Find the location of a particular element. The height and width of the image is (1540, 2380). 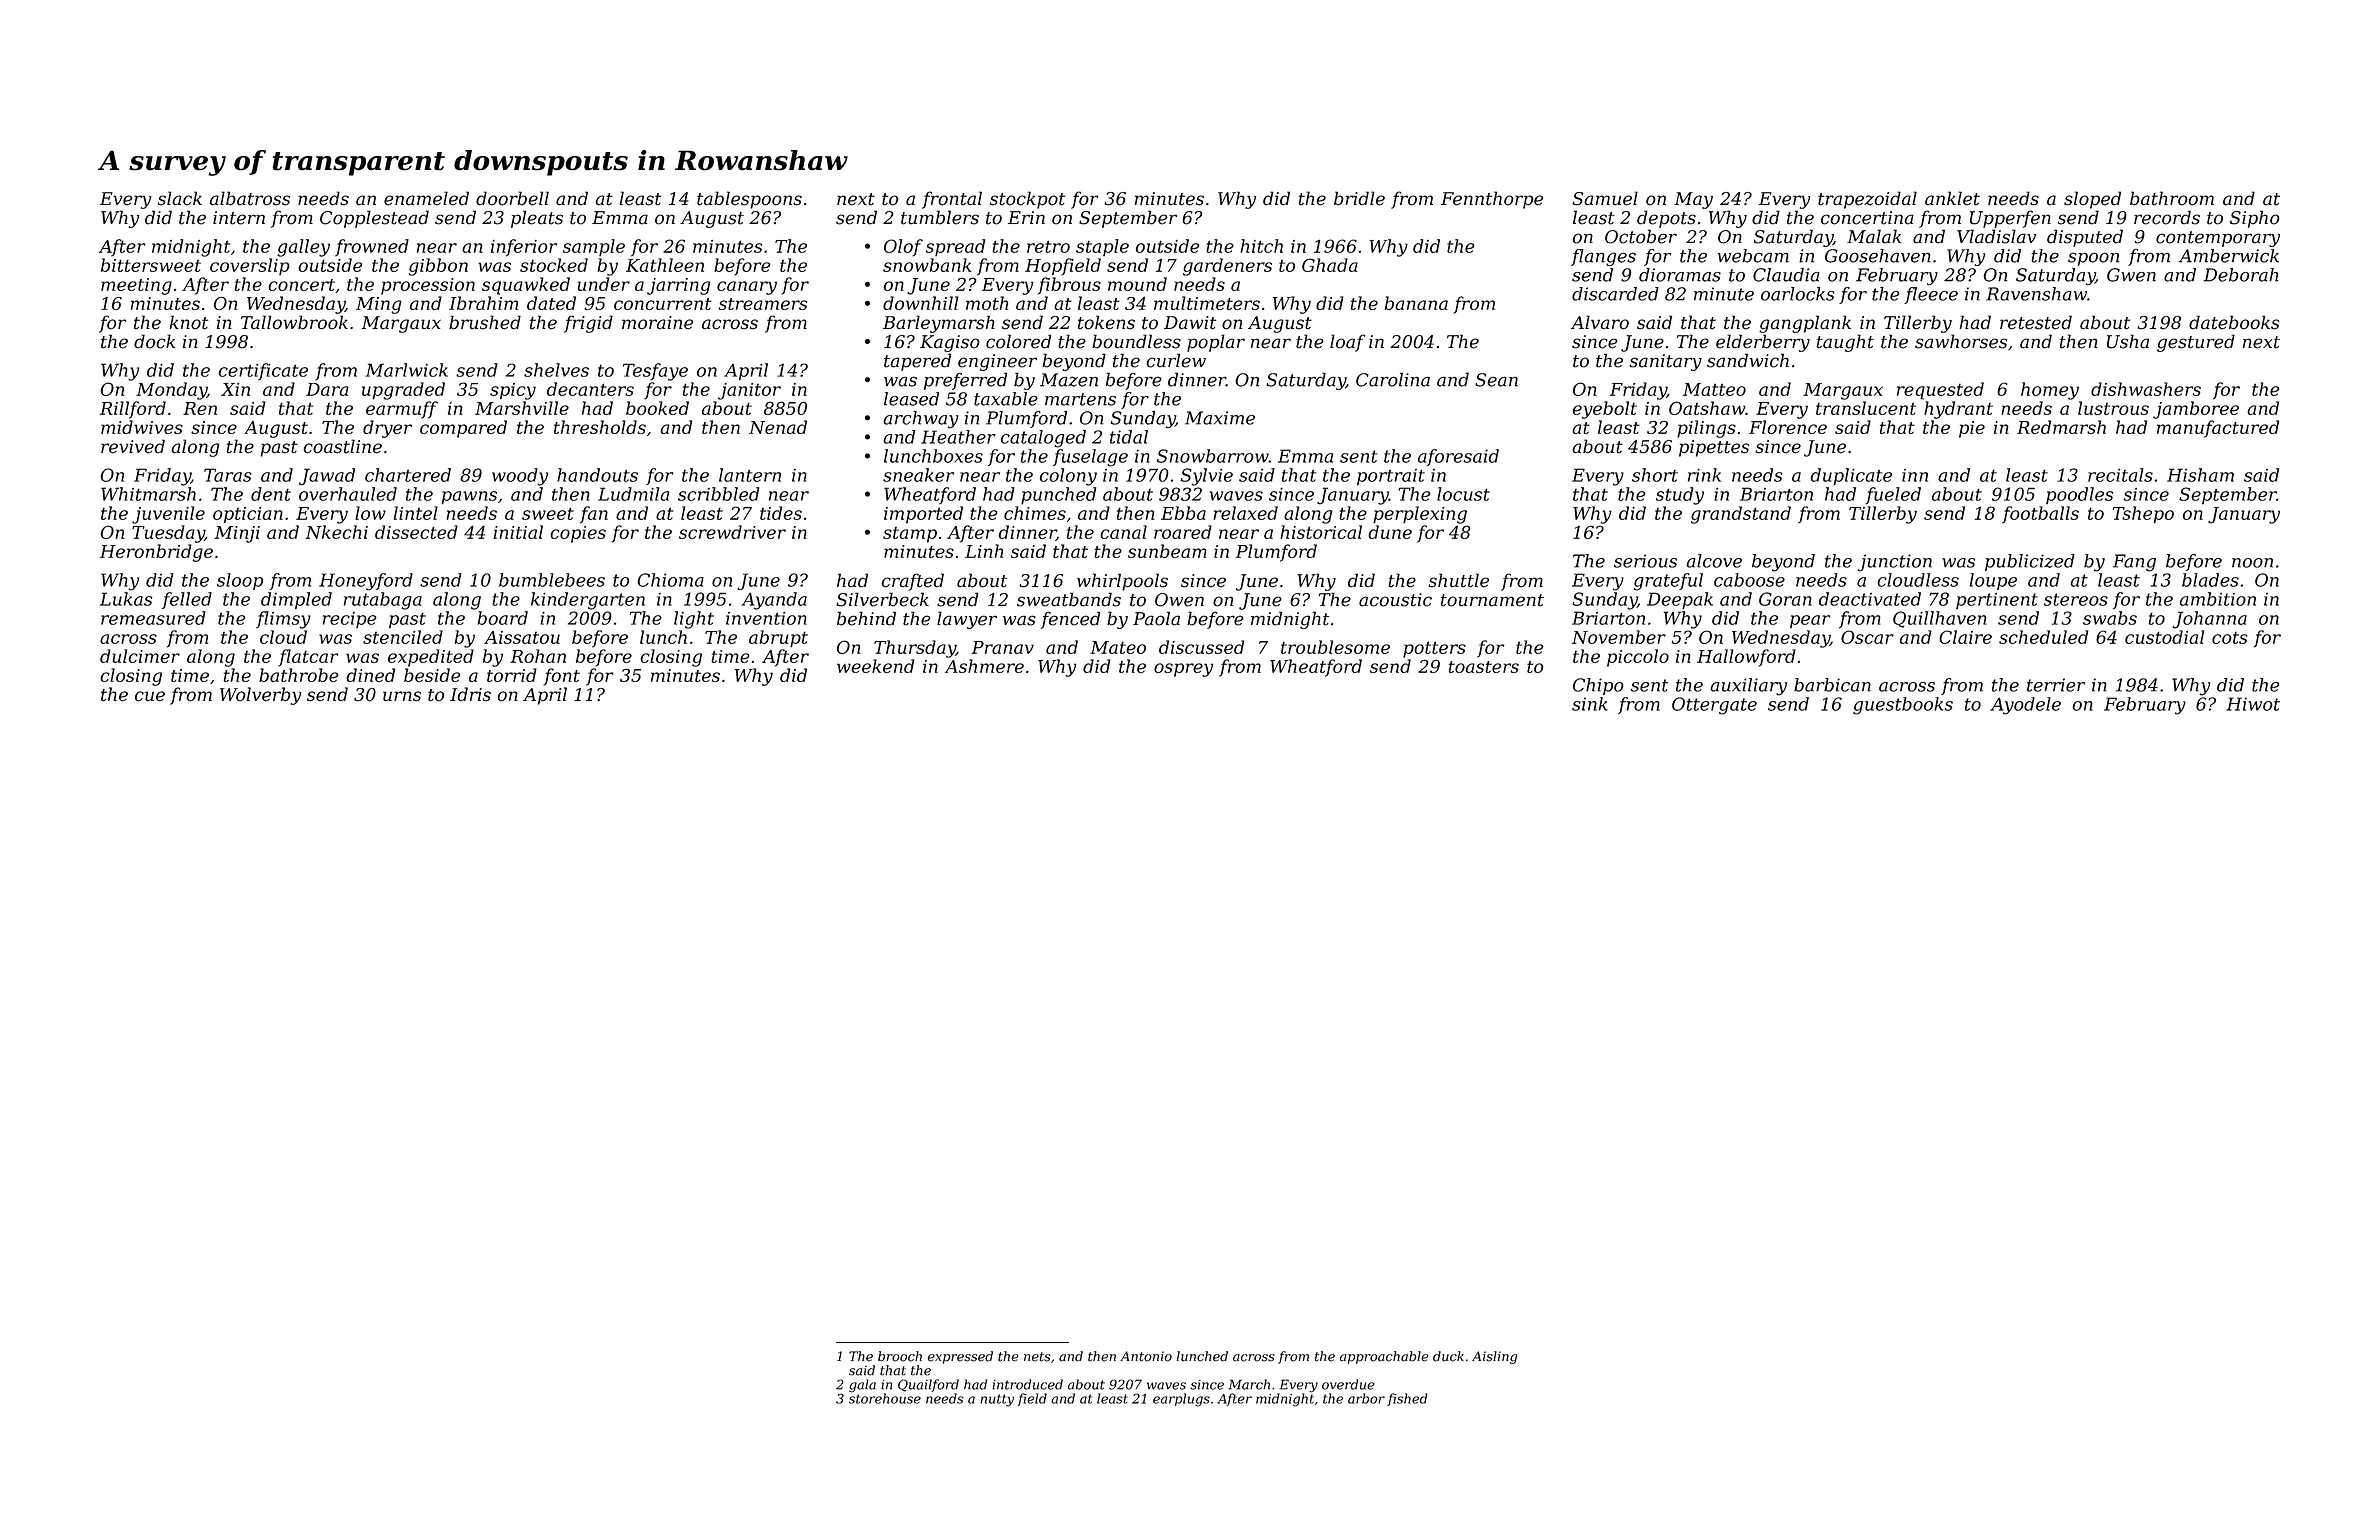

Idris is located at coordinates (470, 694).
